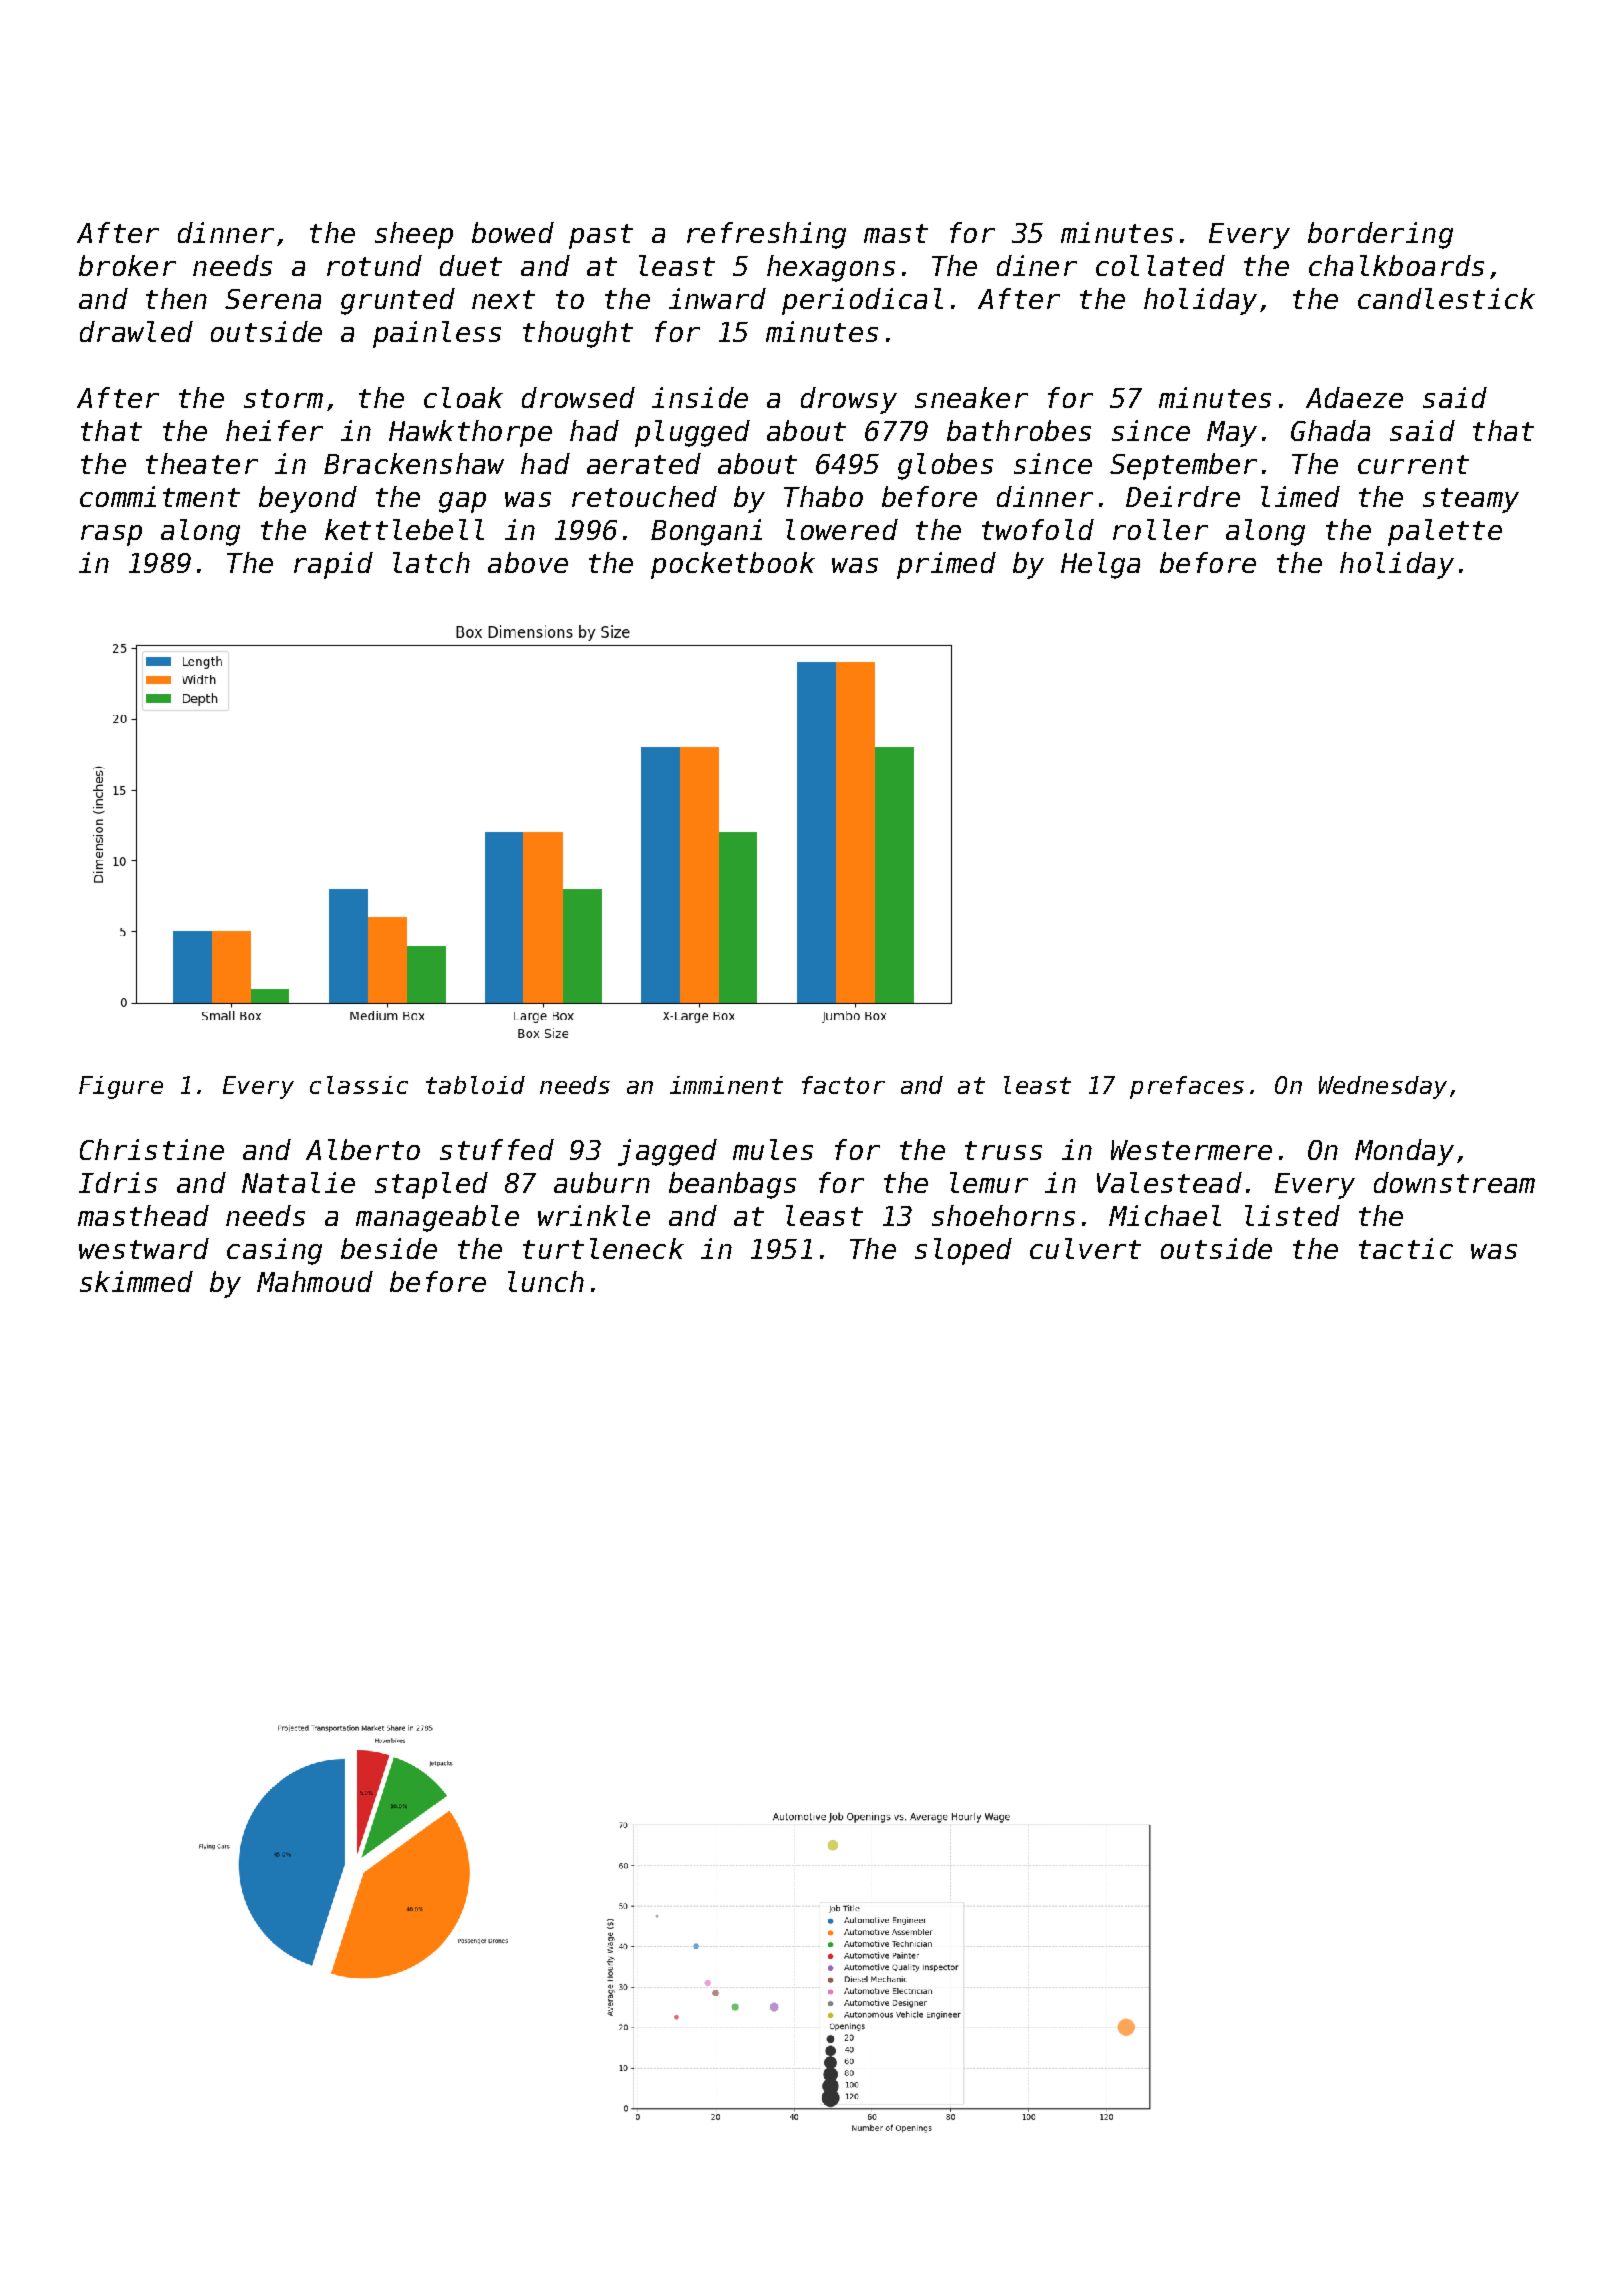 This screenshot has height=2292, width=1620. I want to click on sneaker, so click(971, 397).
